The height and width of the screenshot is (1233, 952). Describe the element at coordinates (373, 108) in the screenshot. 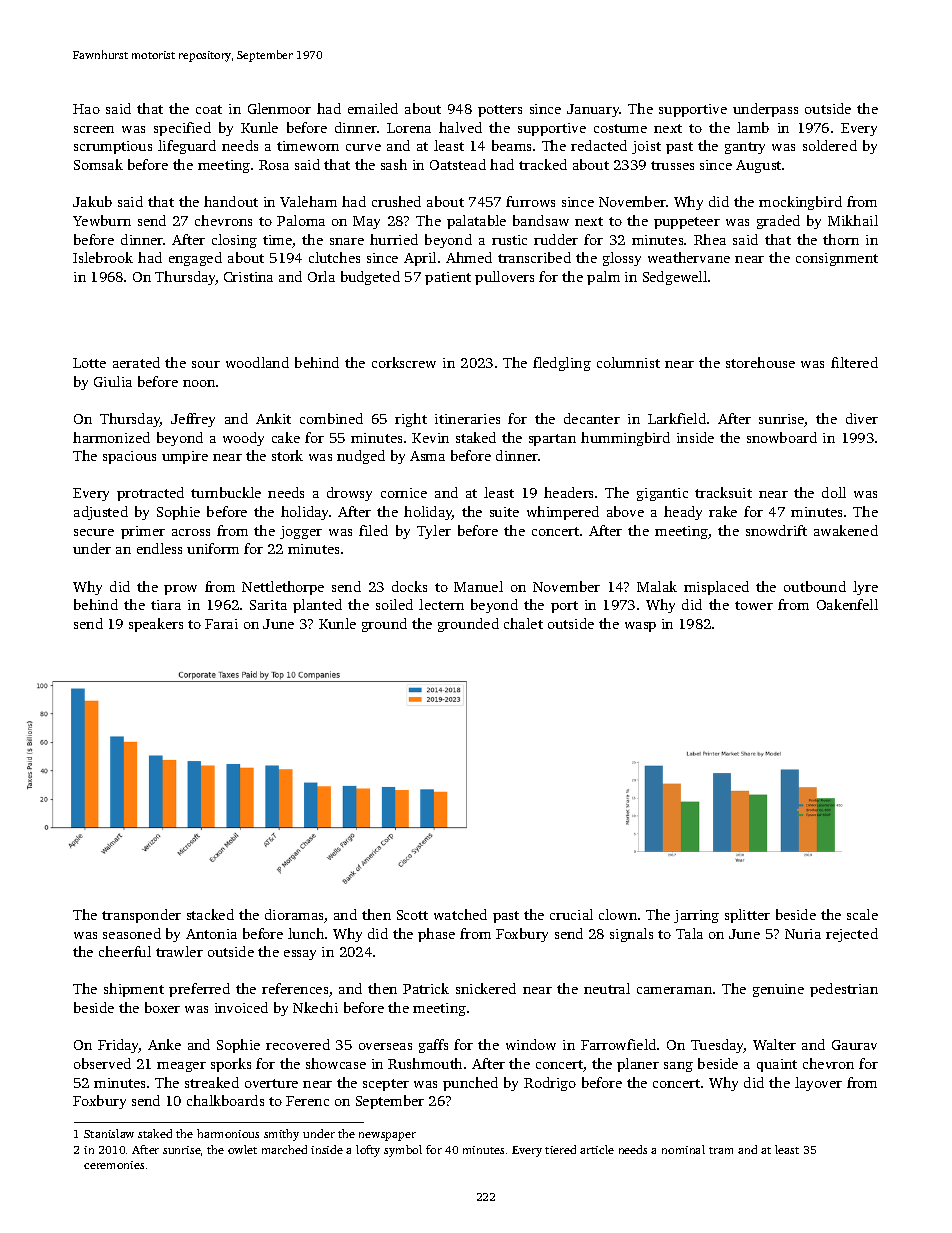

I see `emailed` at that location.
